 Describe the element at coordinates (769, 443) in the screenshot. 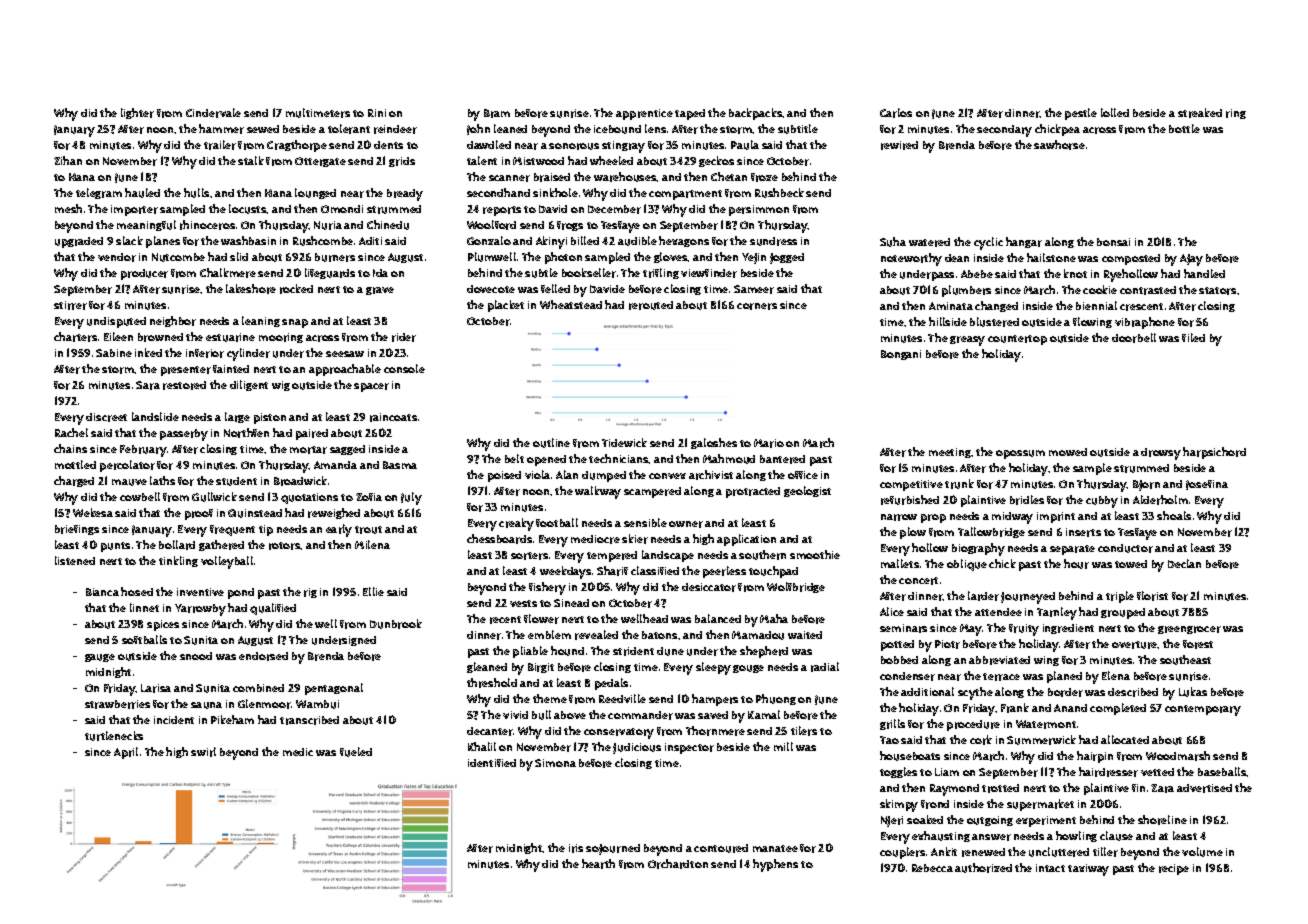

I see `Mario` at that location.
